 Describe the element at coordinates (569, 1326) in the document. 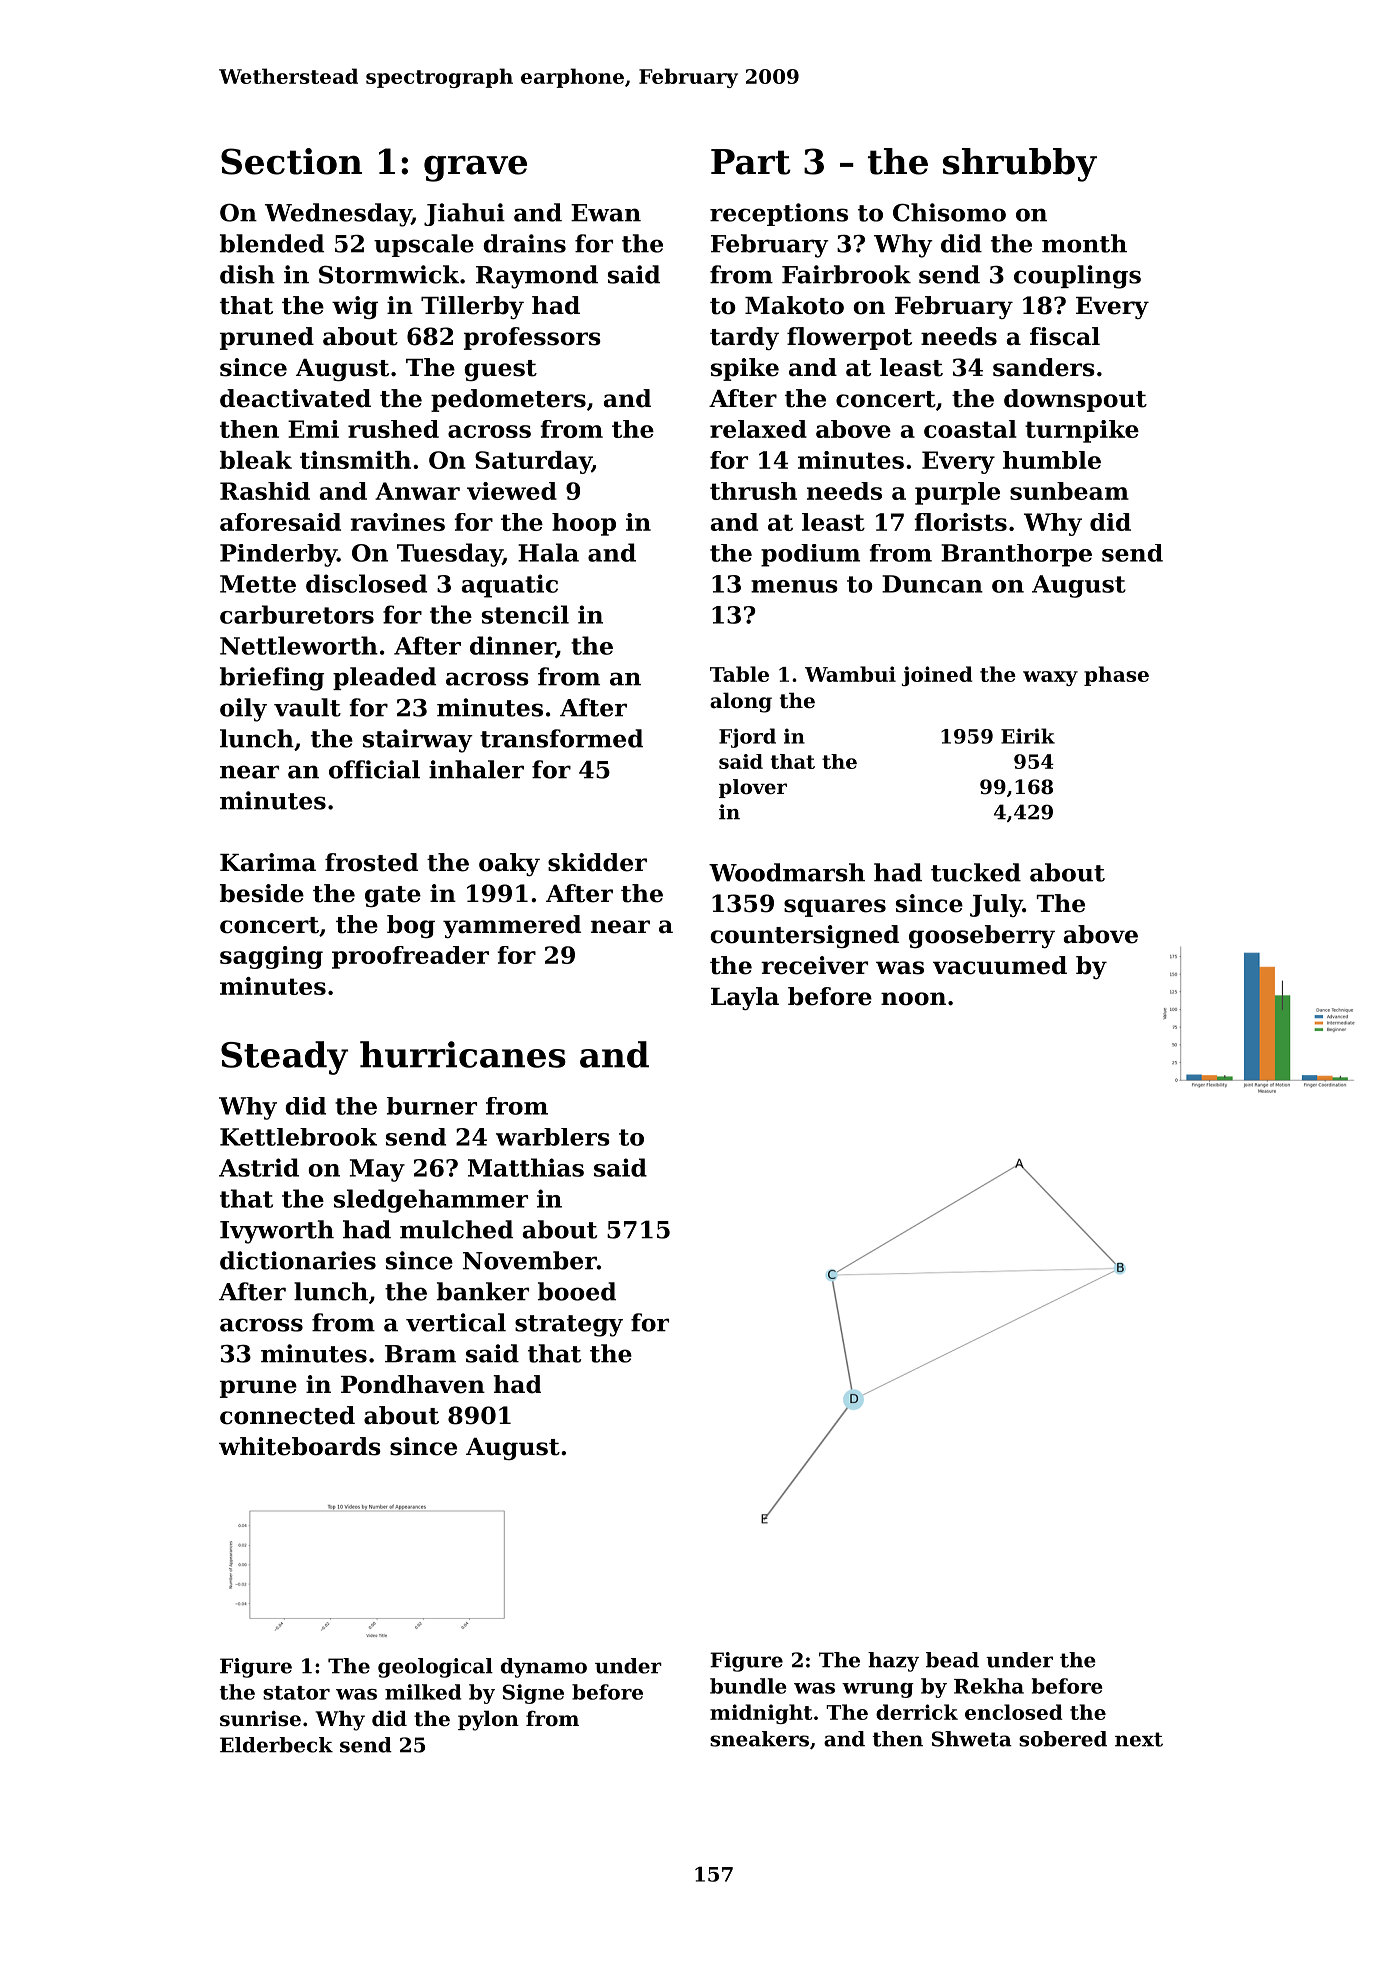

I see `strategy` at that location.
